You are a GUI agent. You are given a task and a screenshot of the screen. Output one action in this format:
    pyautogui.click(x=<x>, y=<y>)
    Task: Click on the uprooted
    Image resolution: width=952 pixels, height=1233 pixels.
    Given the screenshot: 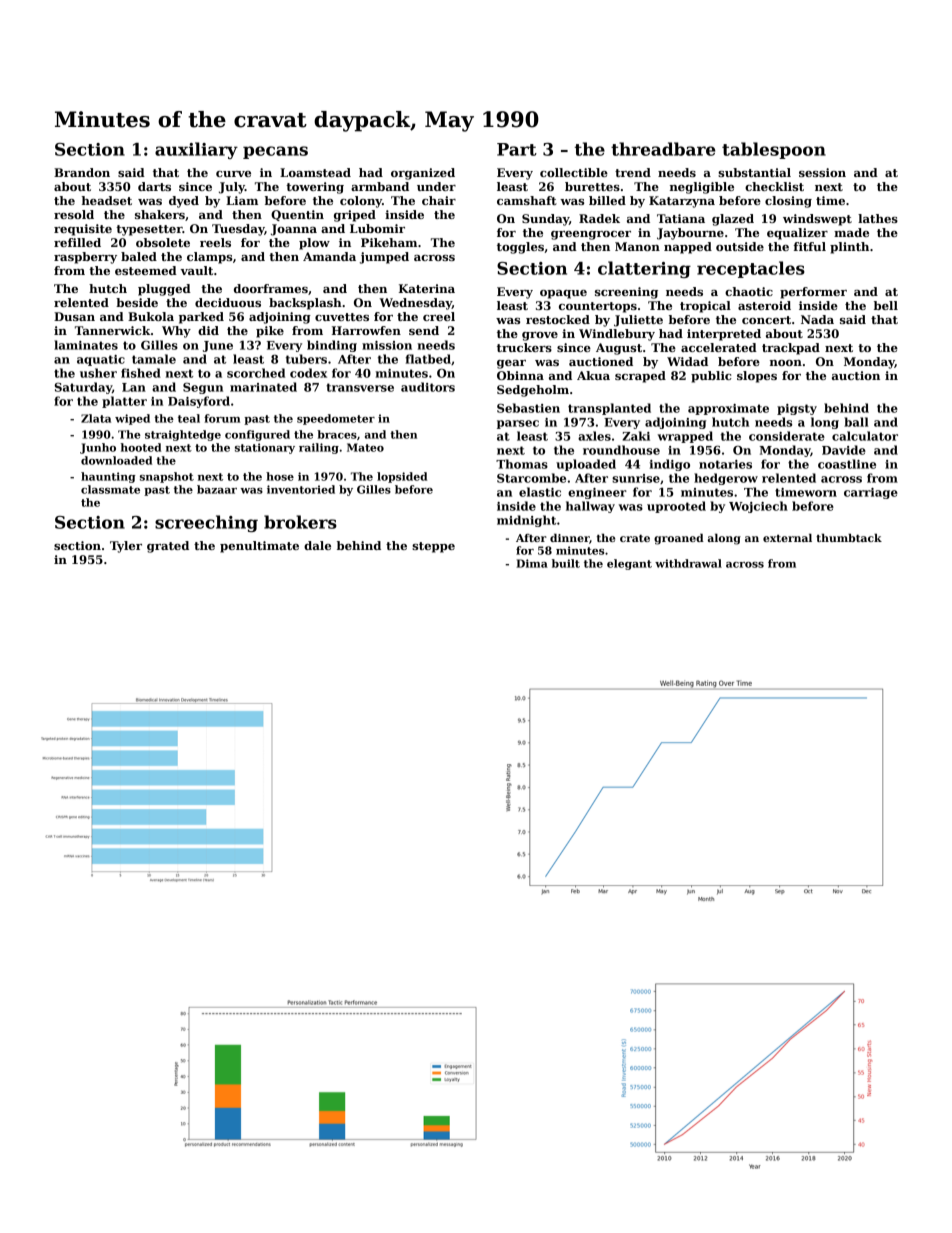 What is the action you would take?
    pyautogui.click(x=676, y=507)
